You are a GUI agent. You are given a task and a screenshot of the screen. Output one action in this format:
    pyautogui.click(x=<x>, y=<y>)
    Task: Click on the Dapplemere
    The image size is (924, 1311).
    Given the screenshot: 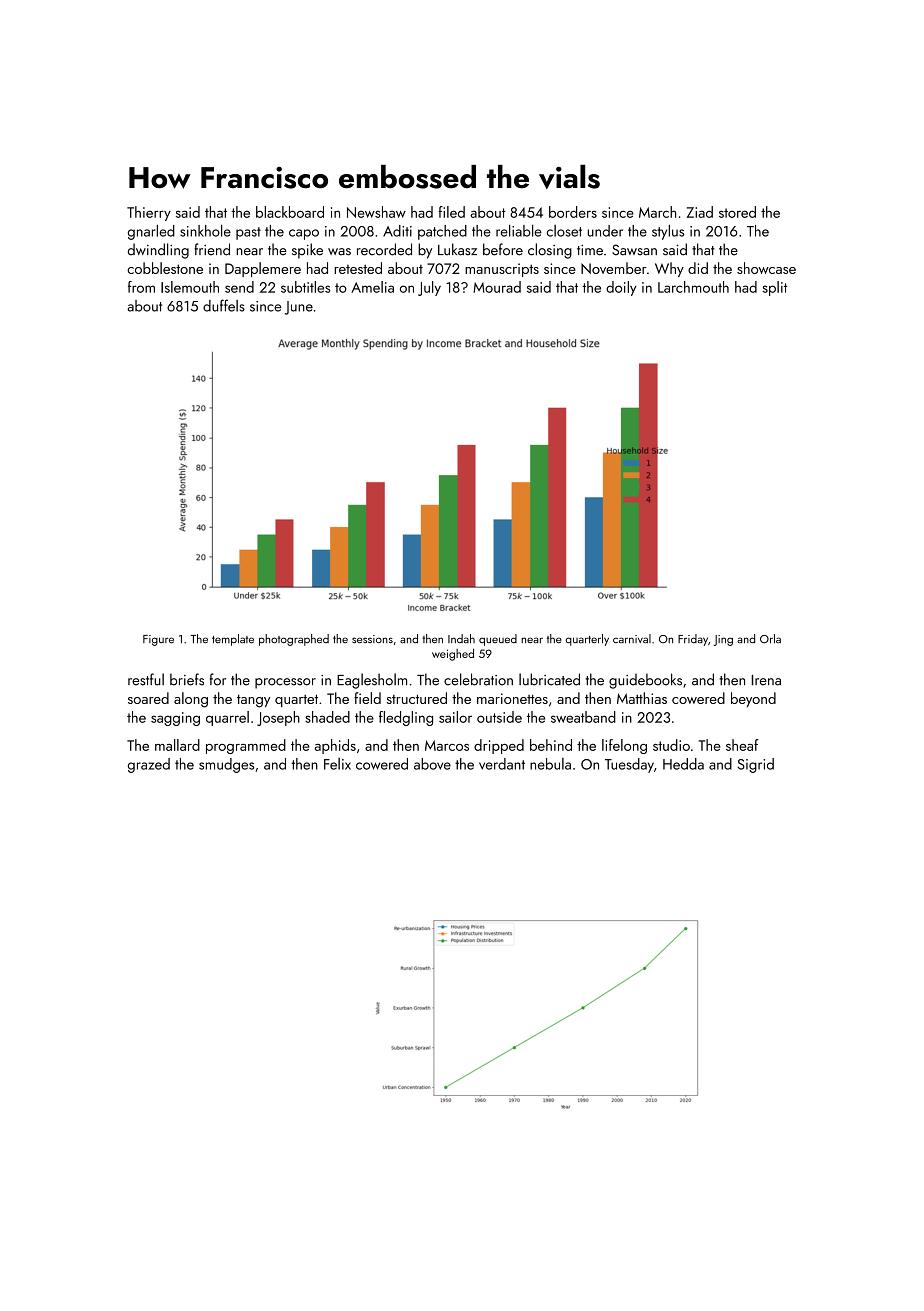 What is the action you would take?
    pyautogui.click(x=263, y=269)
